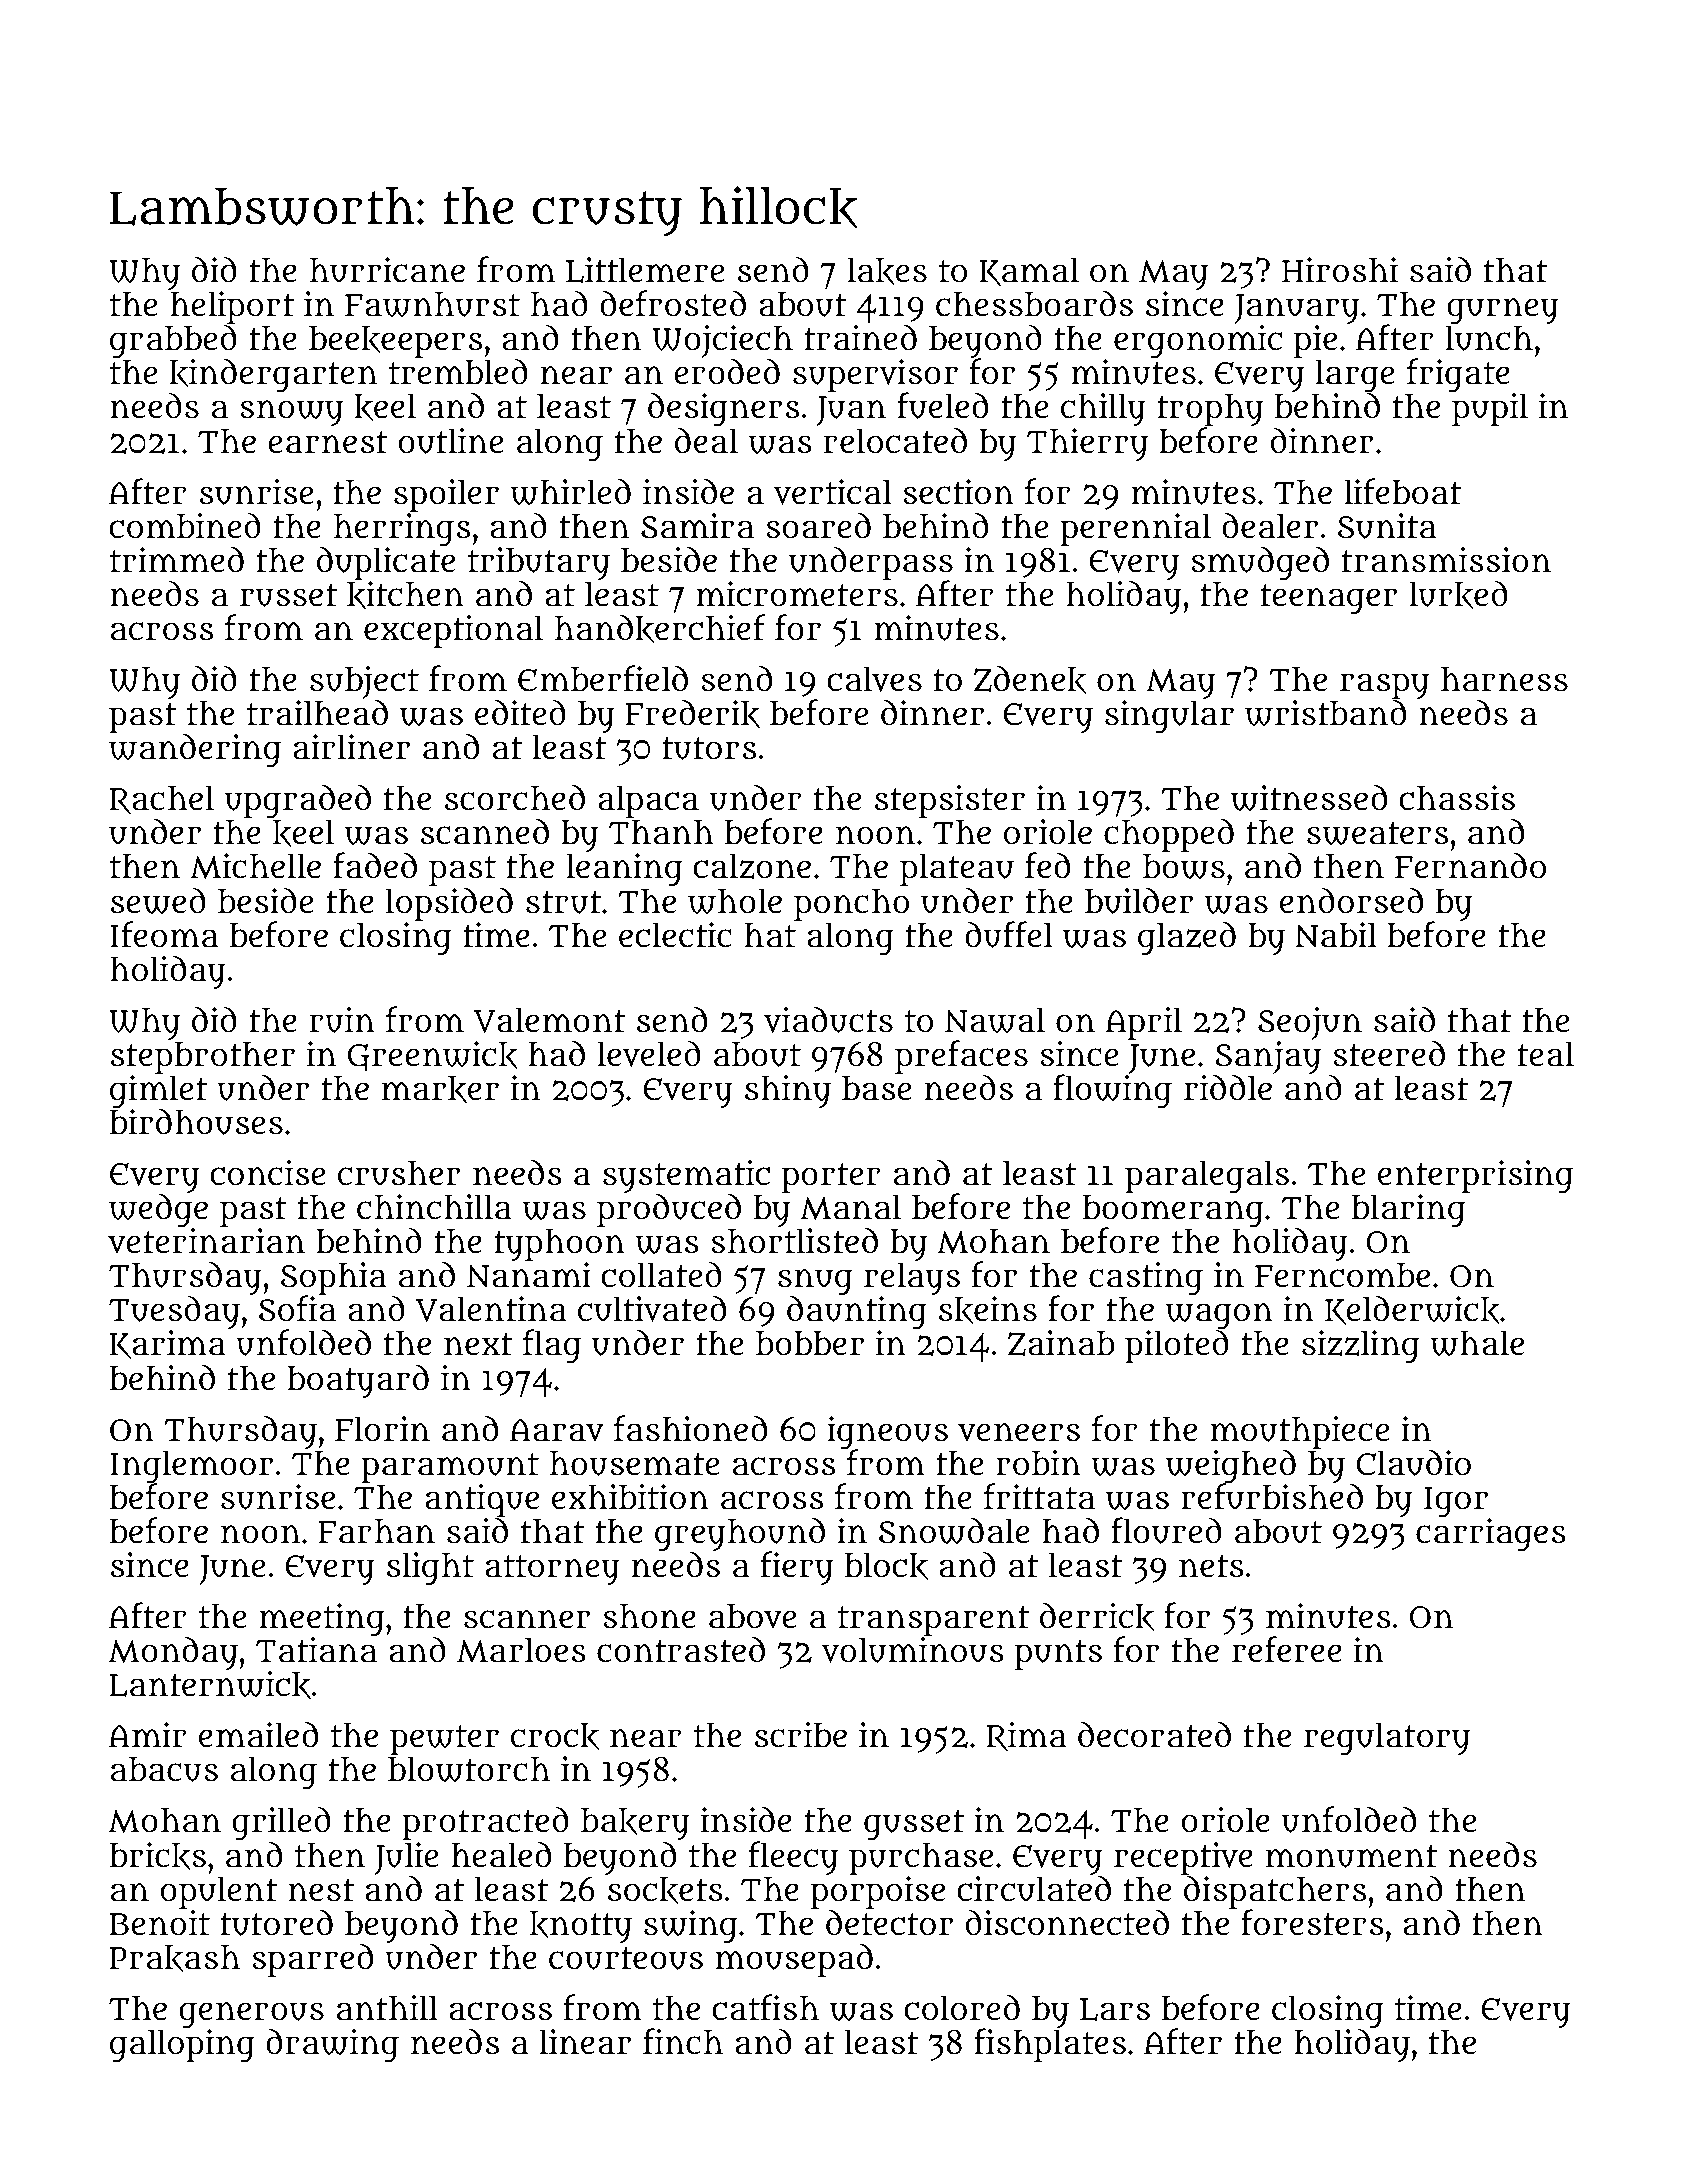  I want to click on lakes, so click(887, 271).
